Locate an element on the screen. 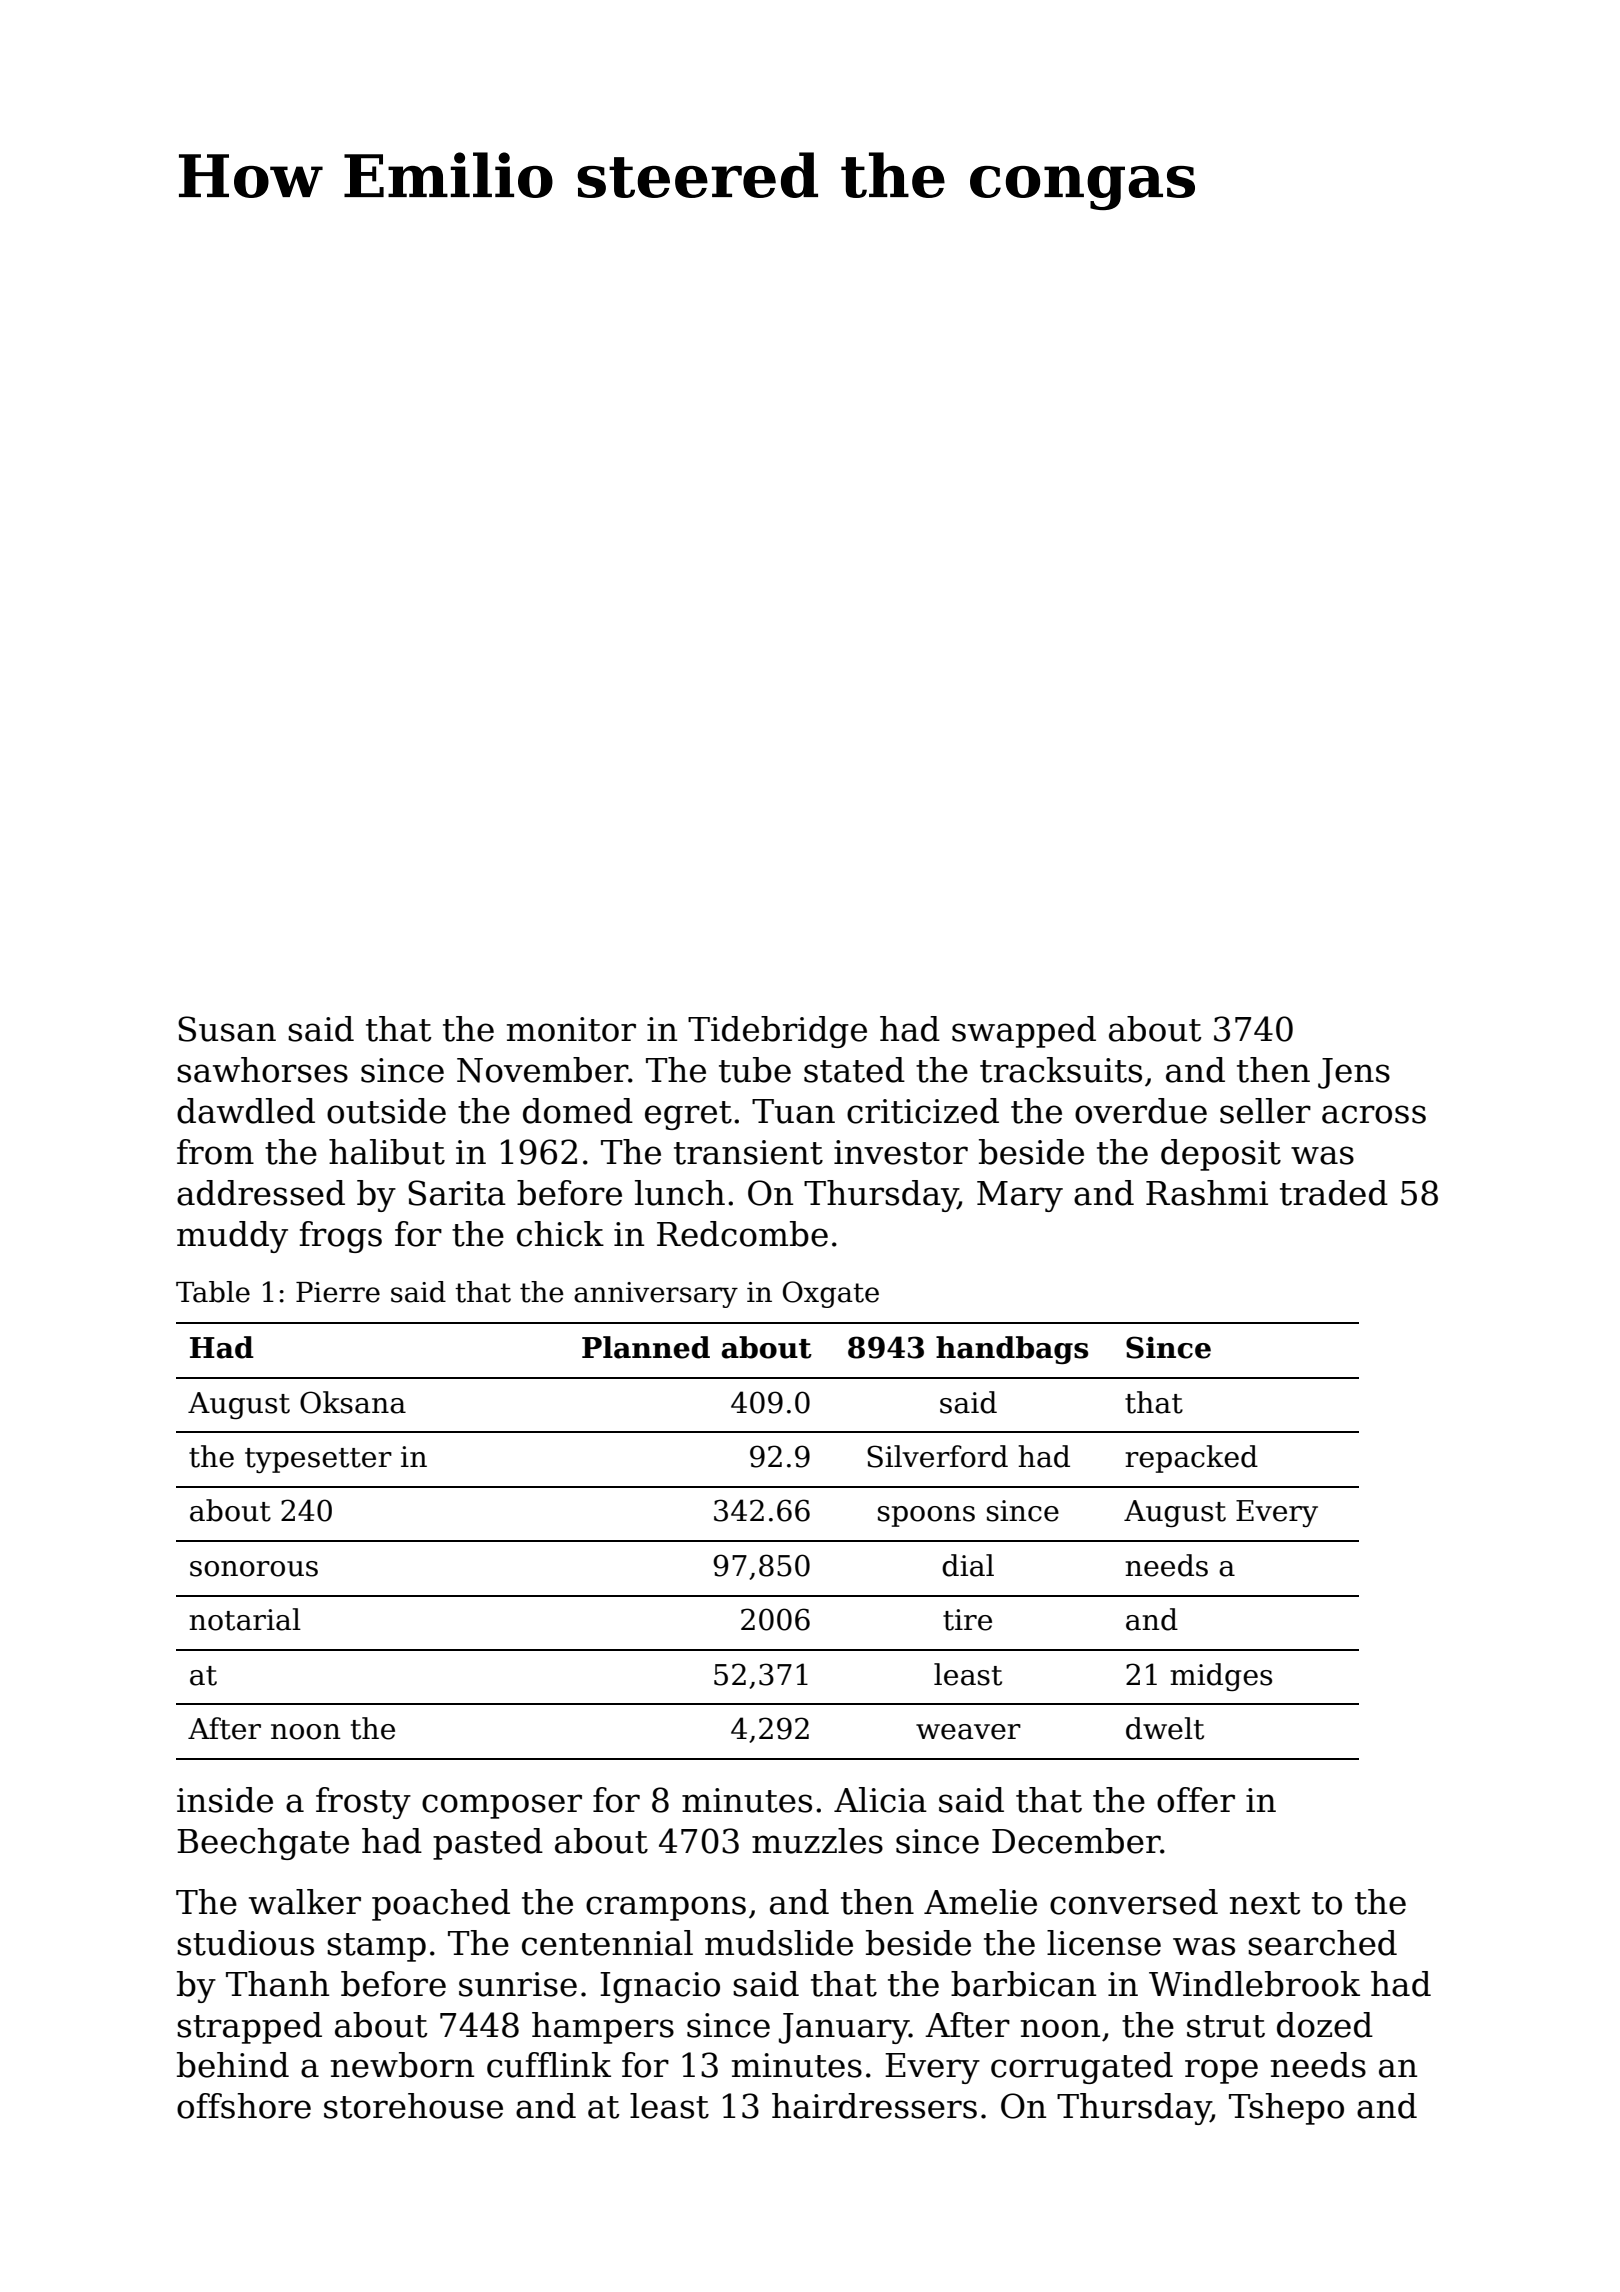 Image resolution: width=1620 pixels, height=2292 pixels. poached is located at coordinates (441, 1905).
